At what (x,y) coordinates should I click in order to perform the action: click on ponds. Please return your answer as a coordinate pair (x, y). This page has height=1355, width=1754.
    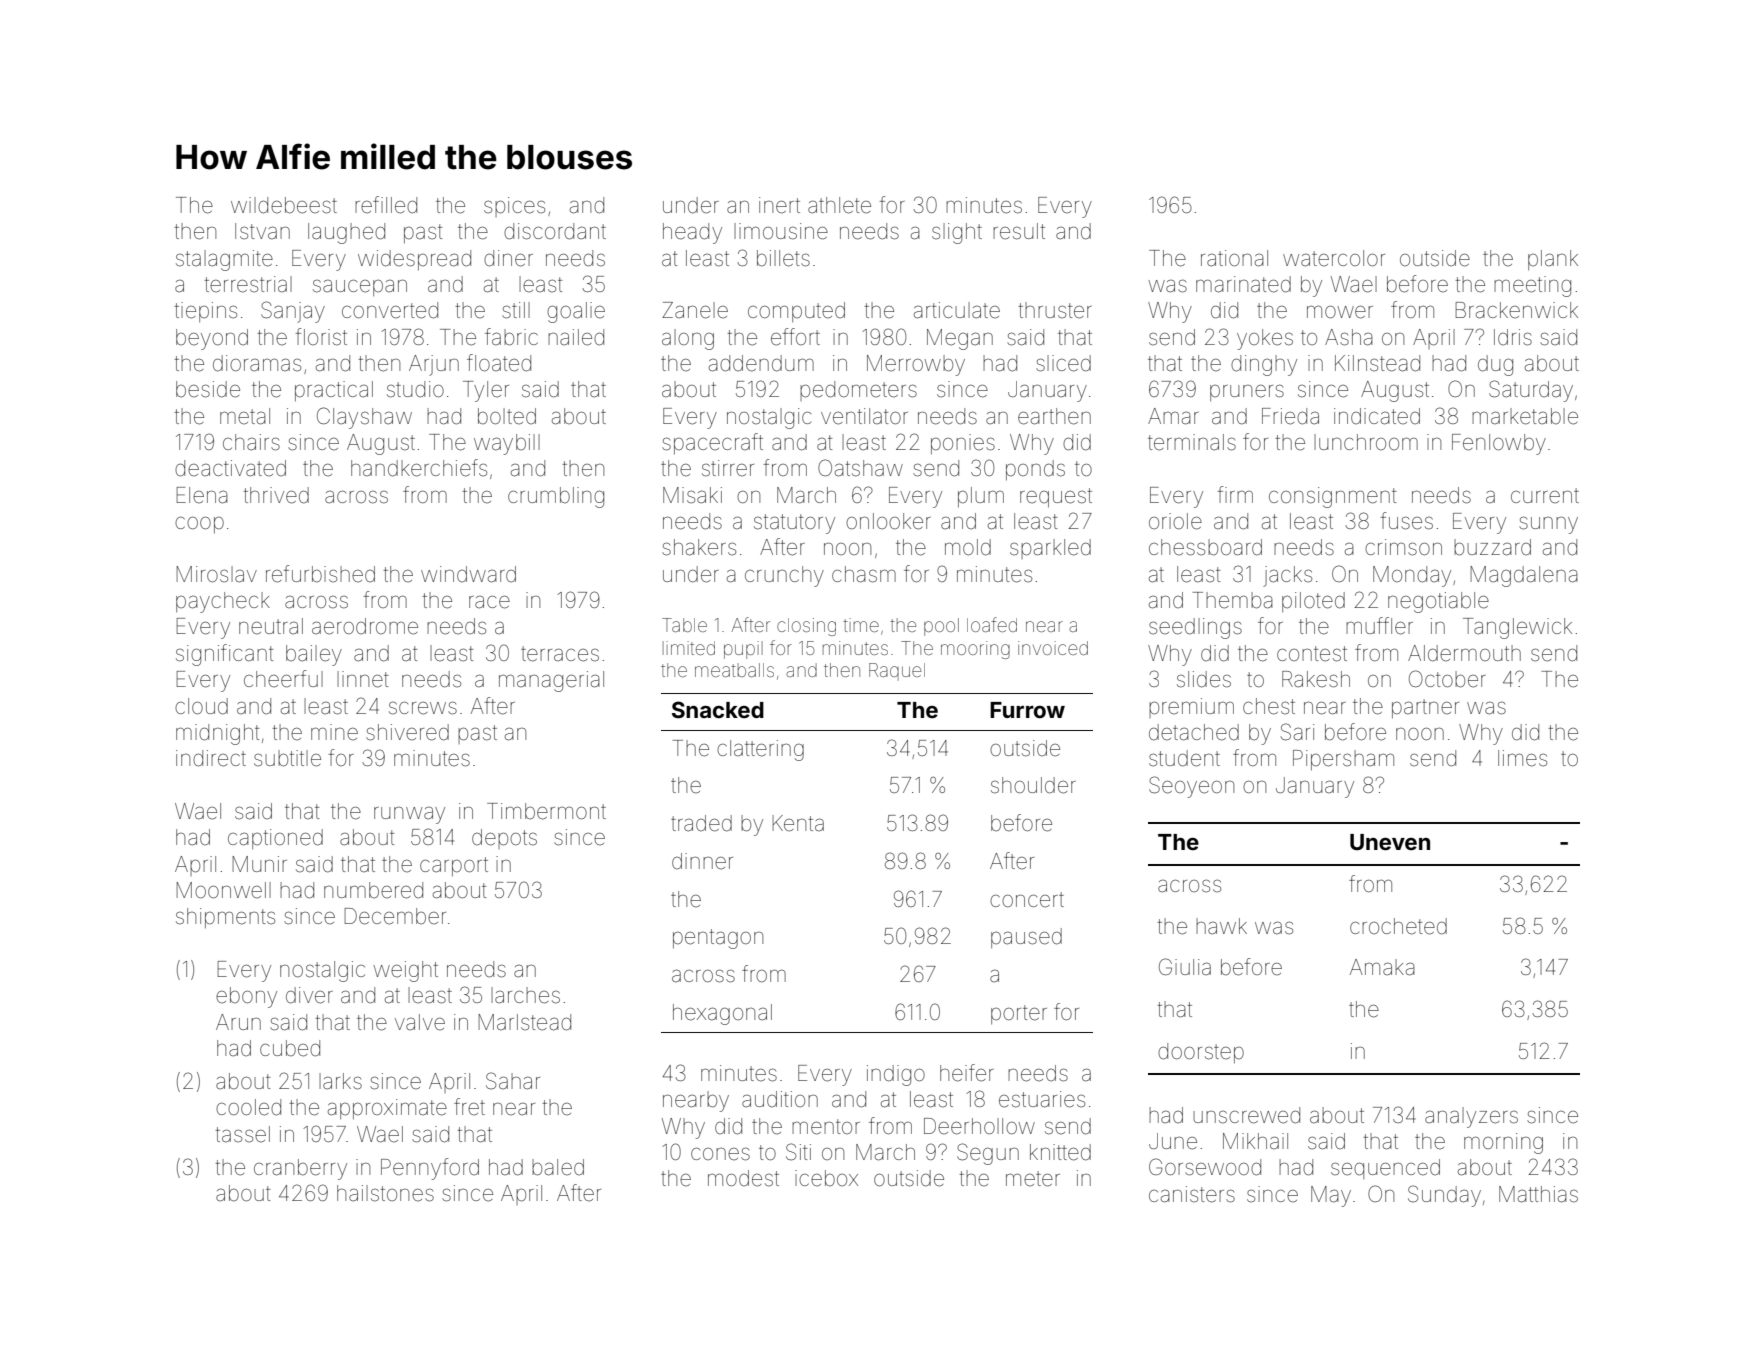
    Looking at the image, I should click on (1035, 470).
